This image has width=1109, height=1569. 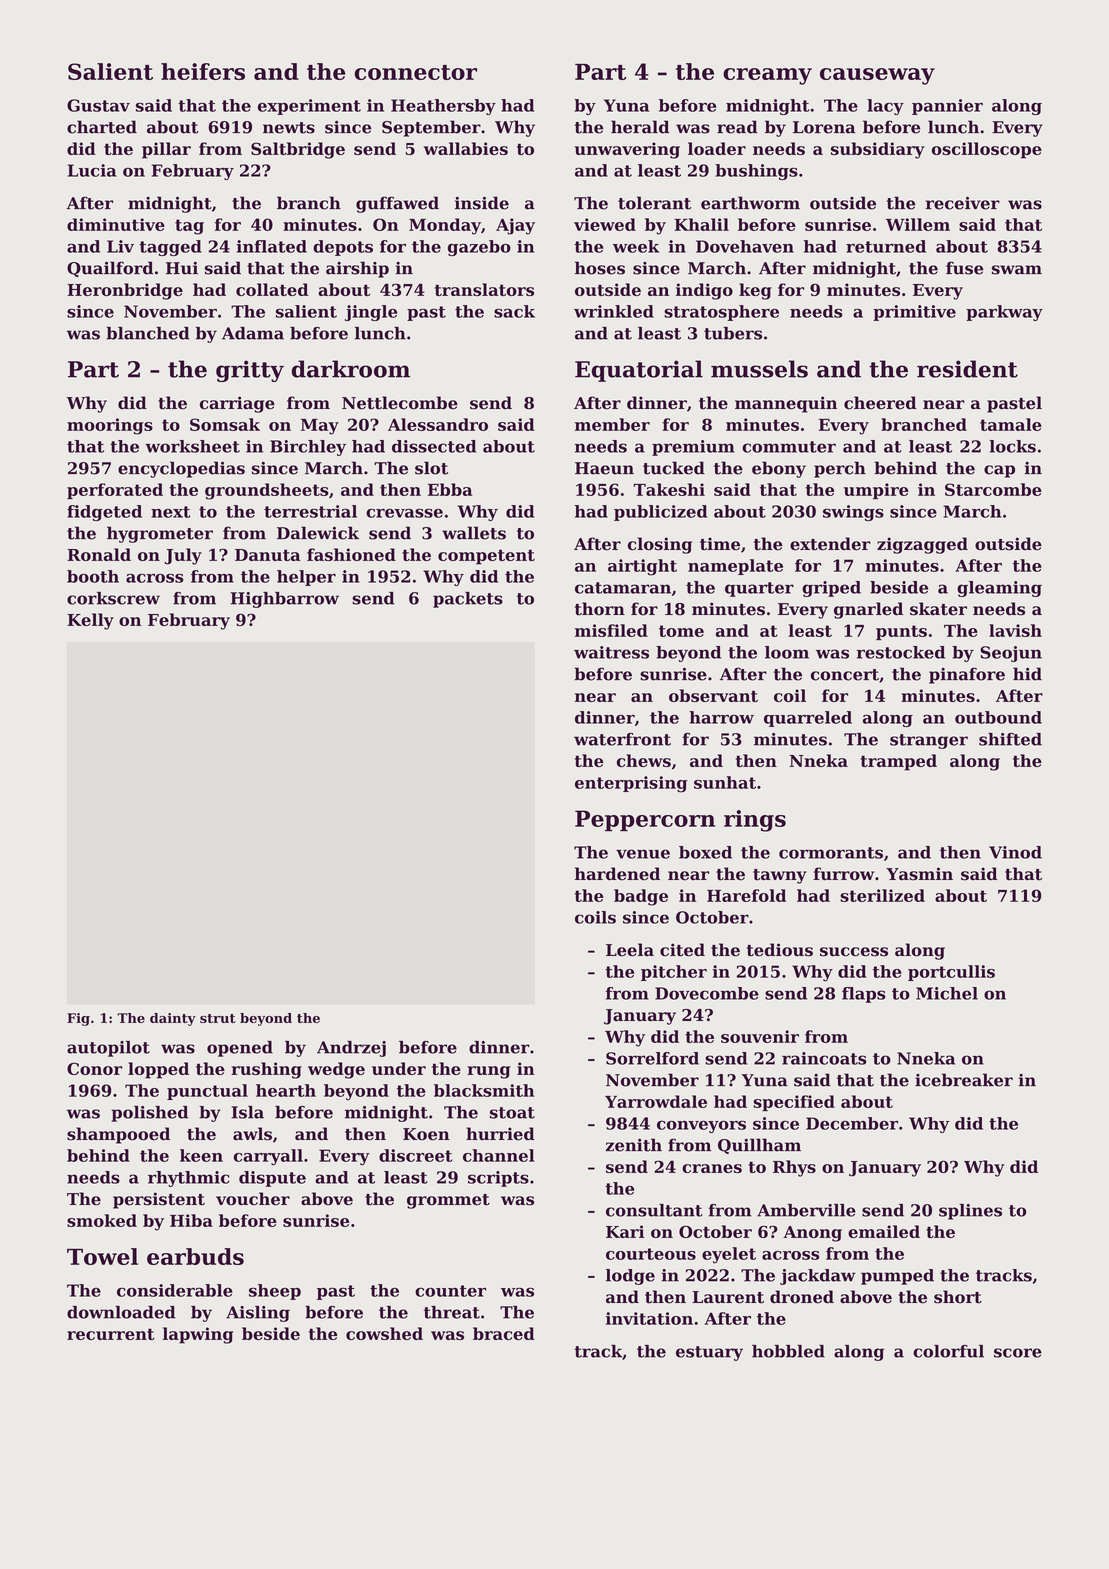 I want to click on Lucia, so click(x=92, y=170).
